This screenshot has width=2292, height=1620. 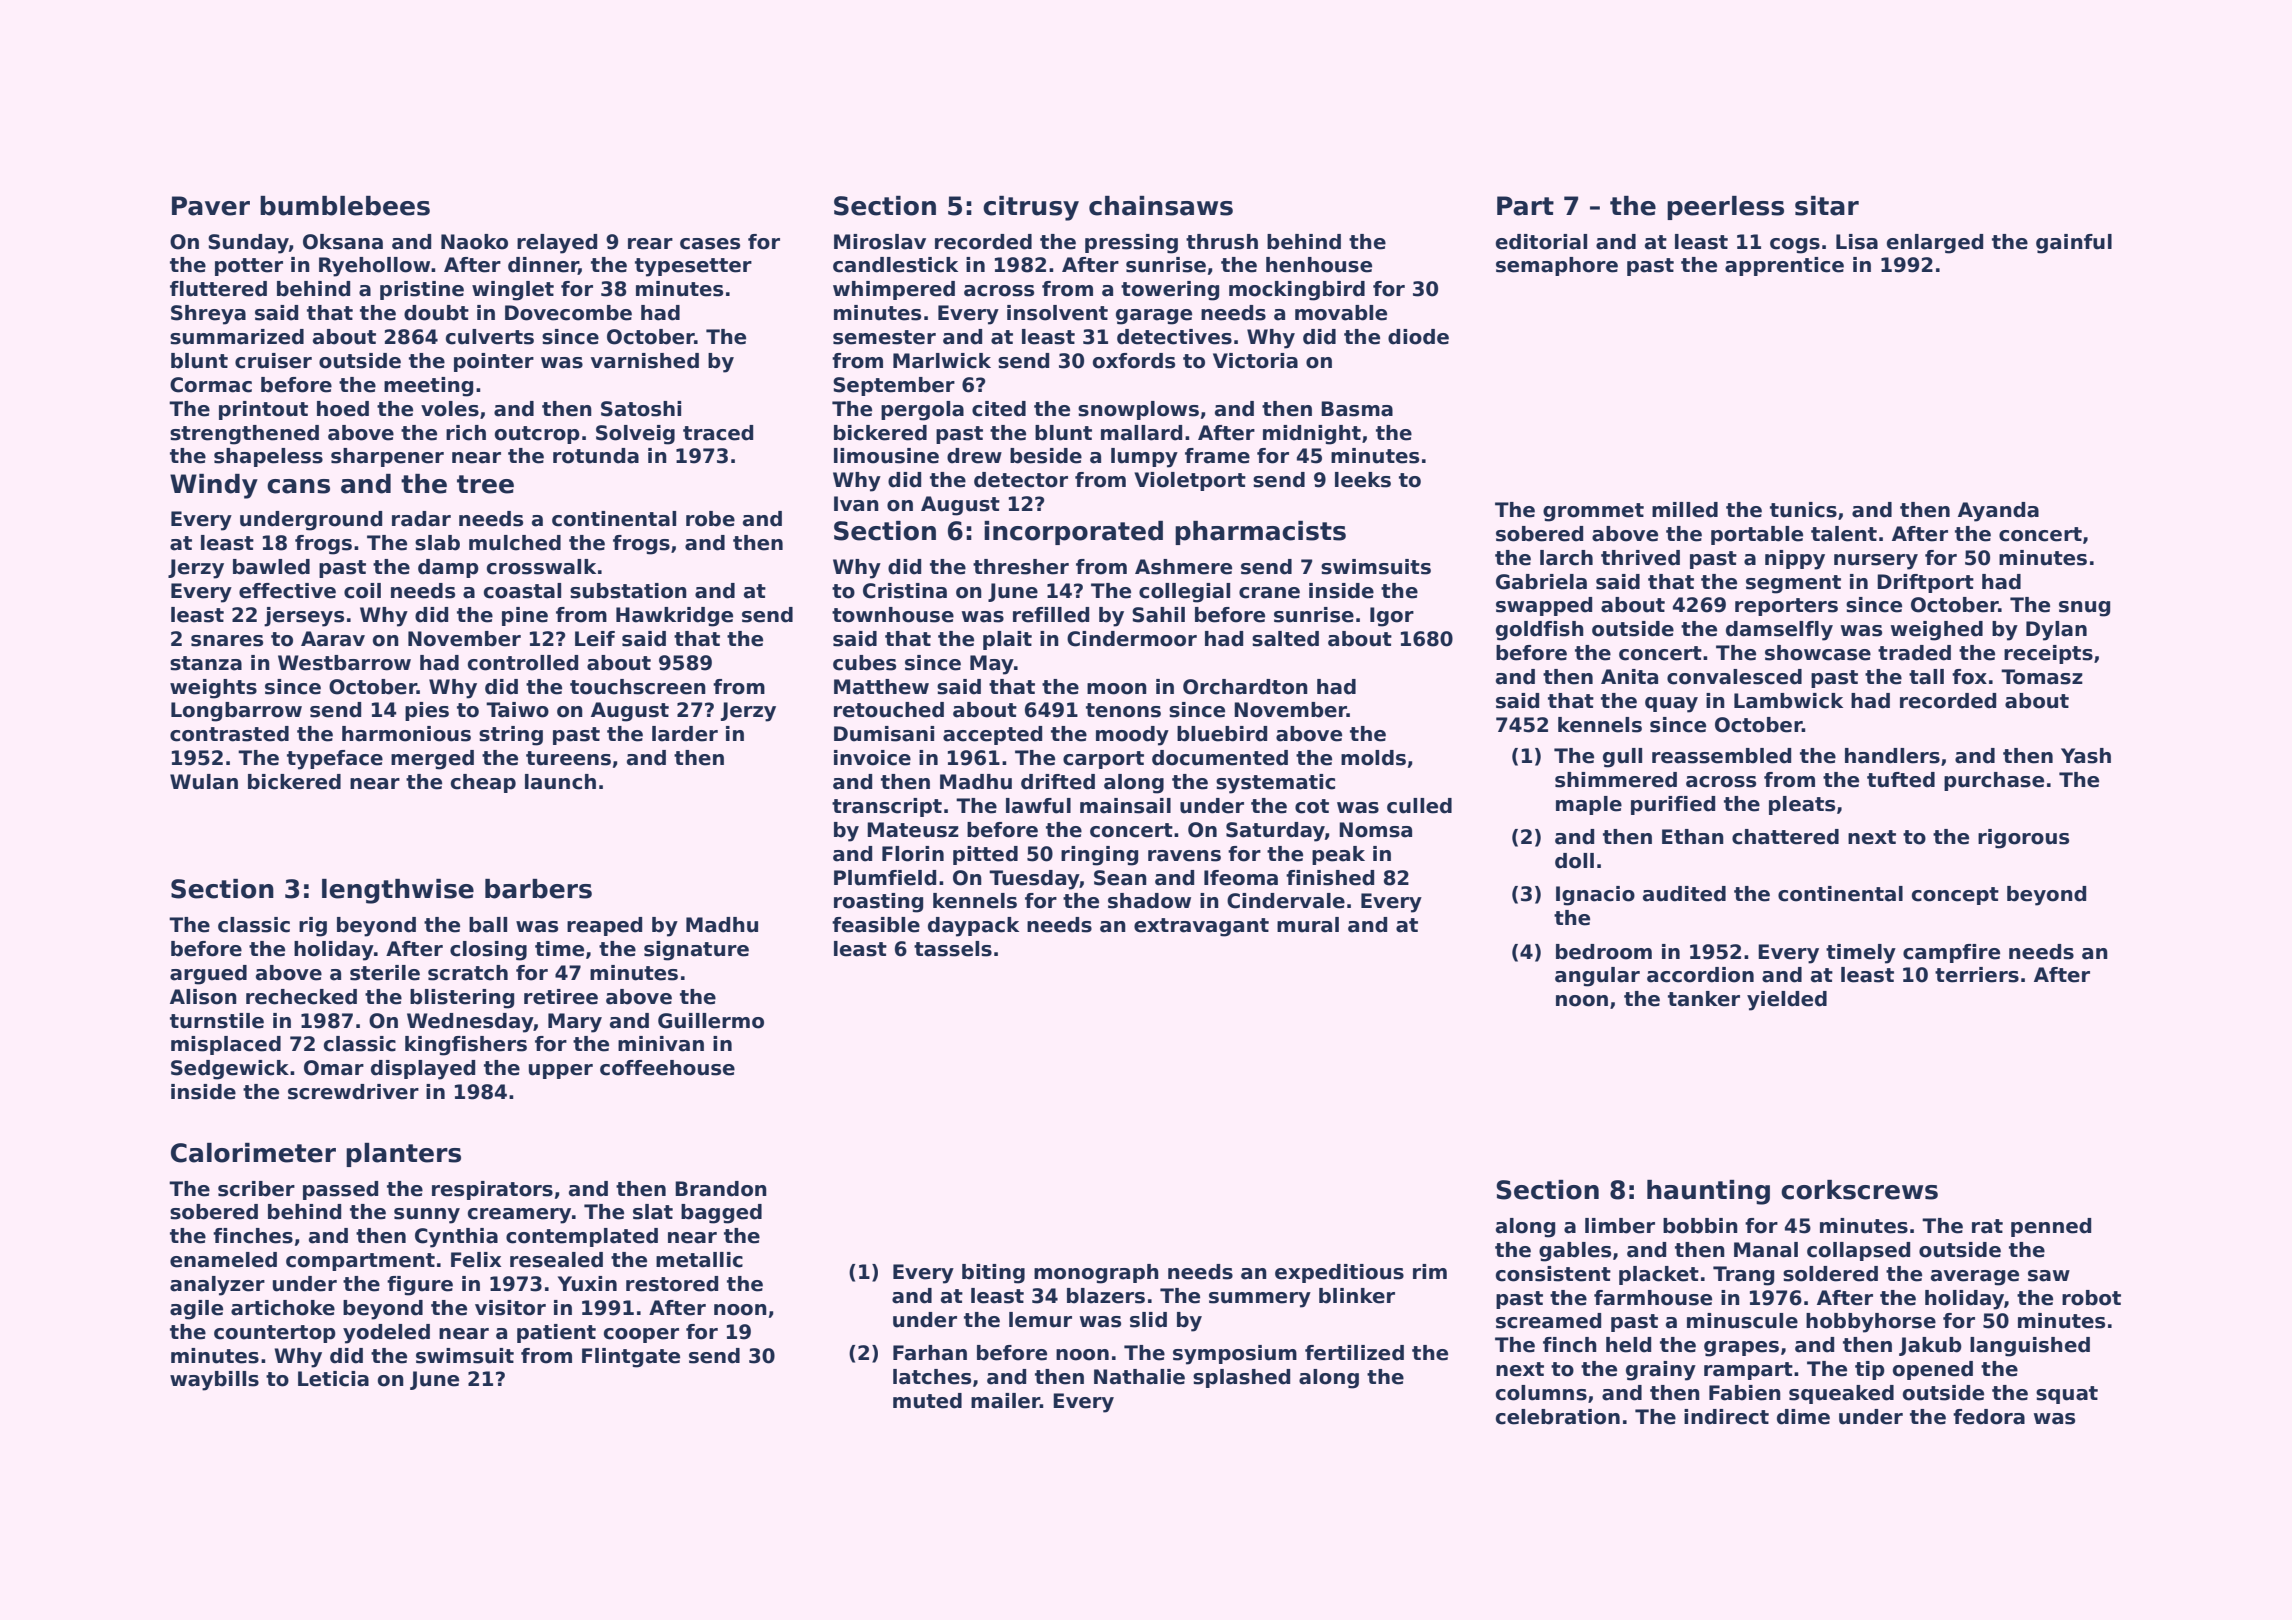 I want to click on fertilized, so click(x=1354, y=1353).
